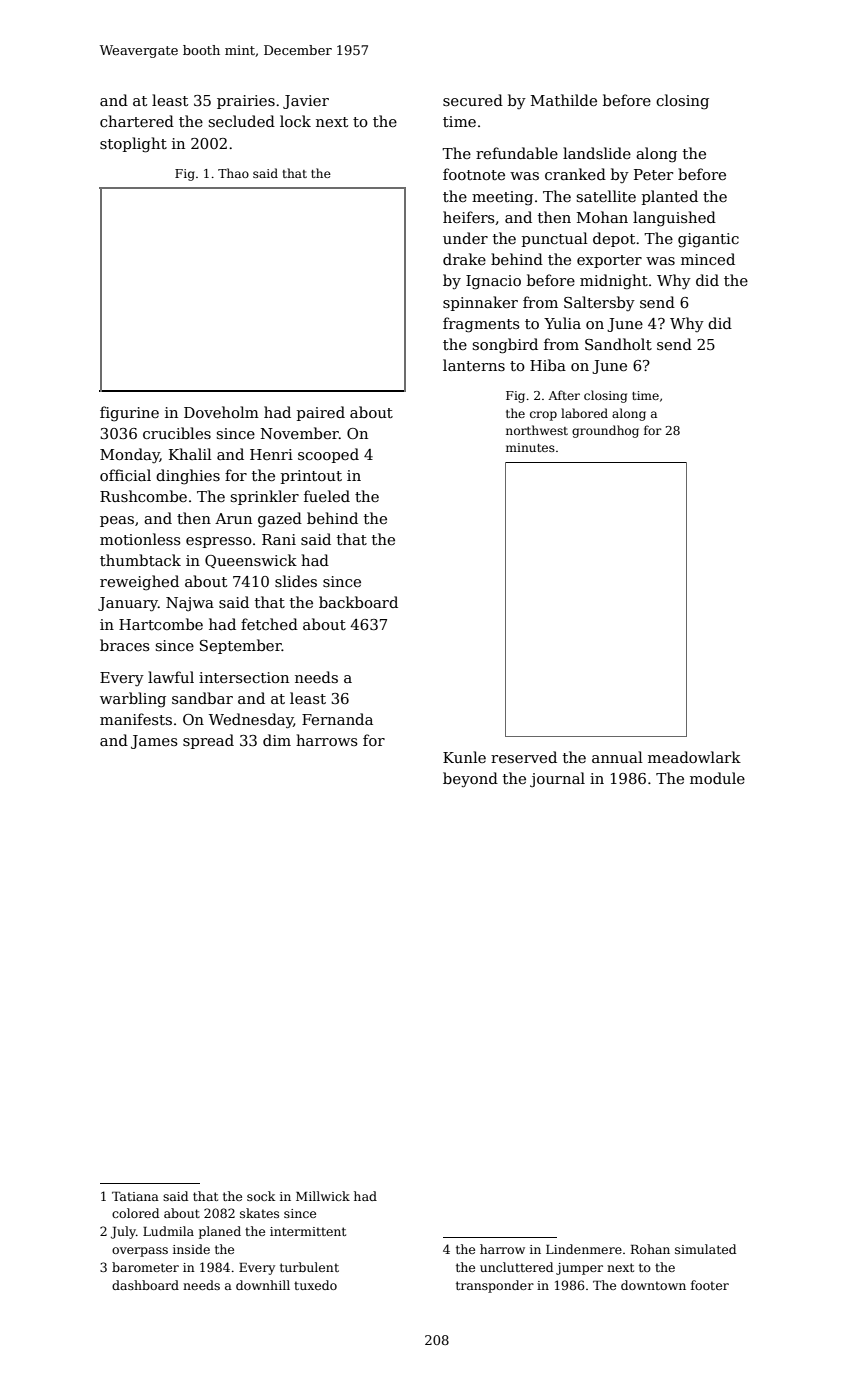  I want to click on beyond, so click(470, 780).
